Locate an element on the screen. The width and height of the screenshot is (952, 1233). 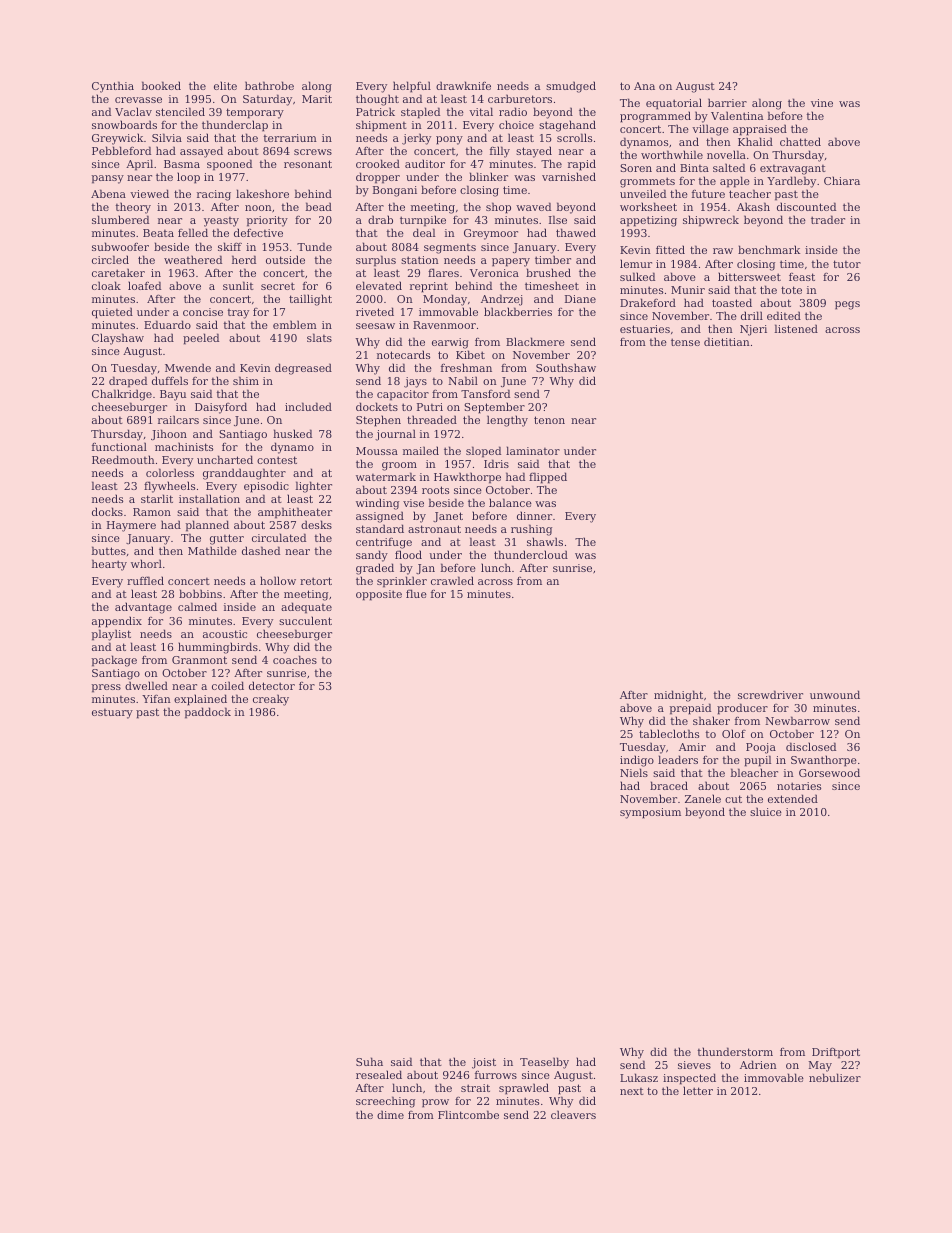
docks is located at coordinates (107, 511).
